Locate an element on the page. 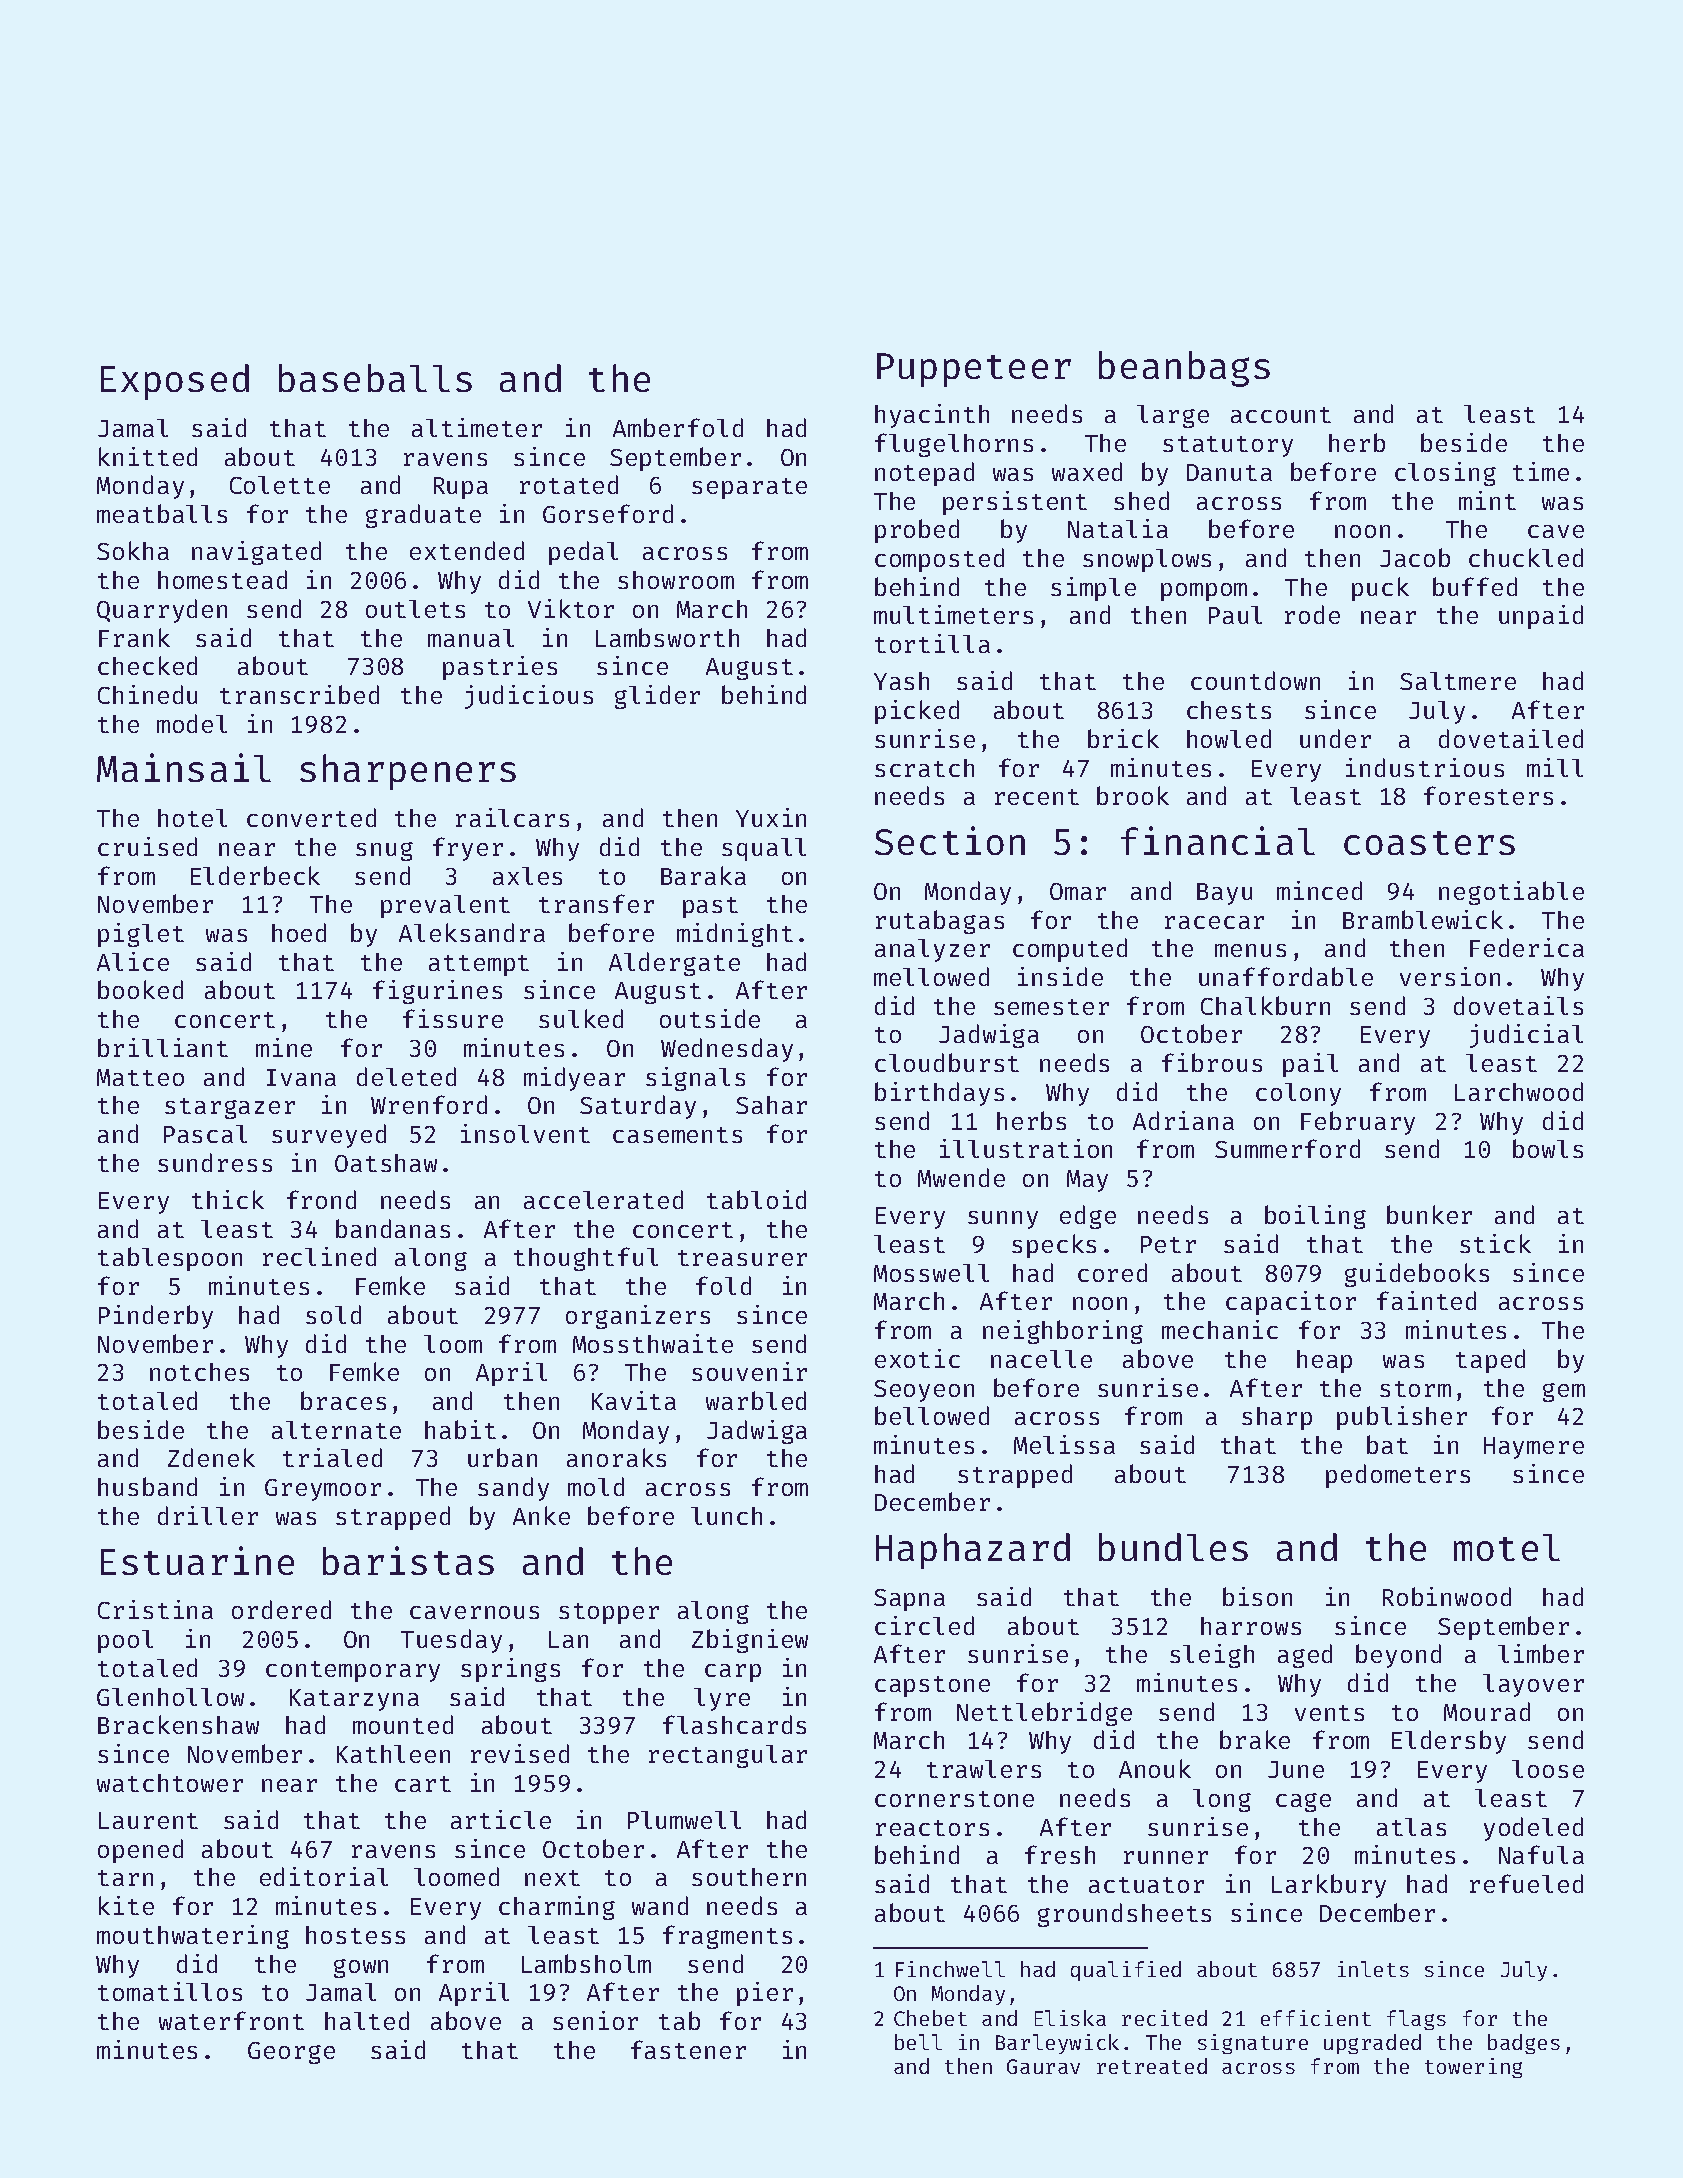  bundles is located at coordinates (1173, 1547).
